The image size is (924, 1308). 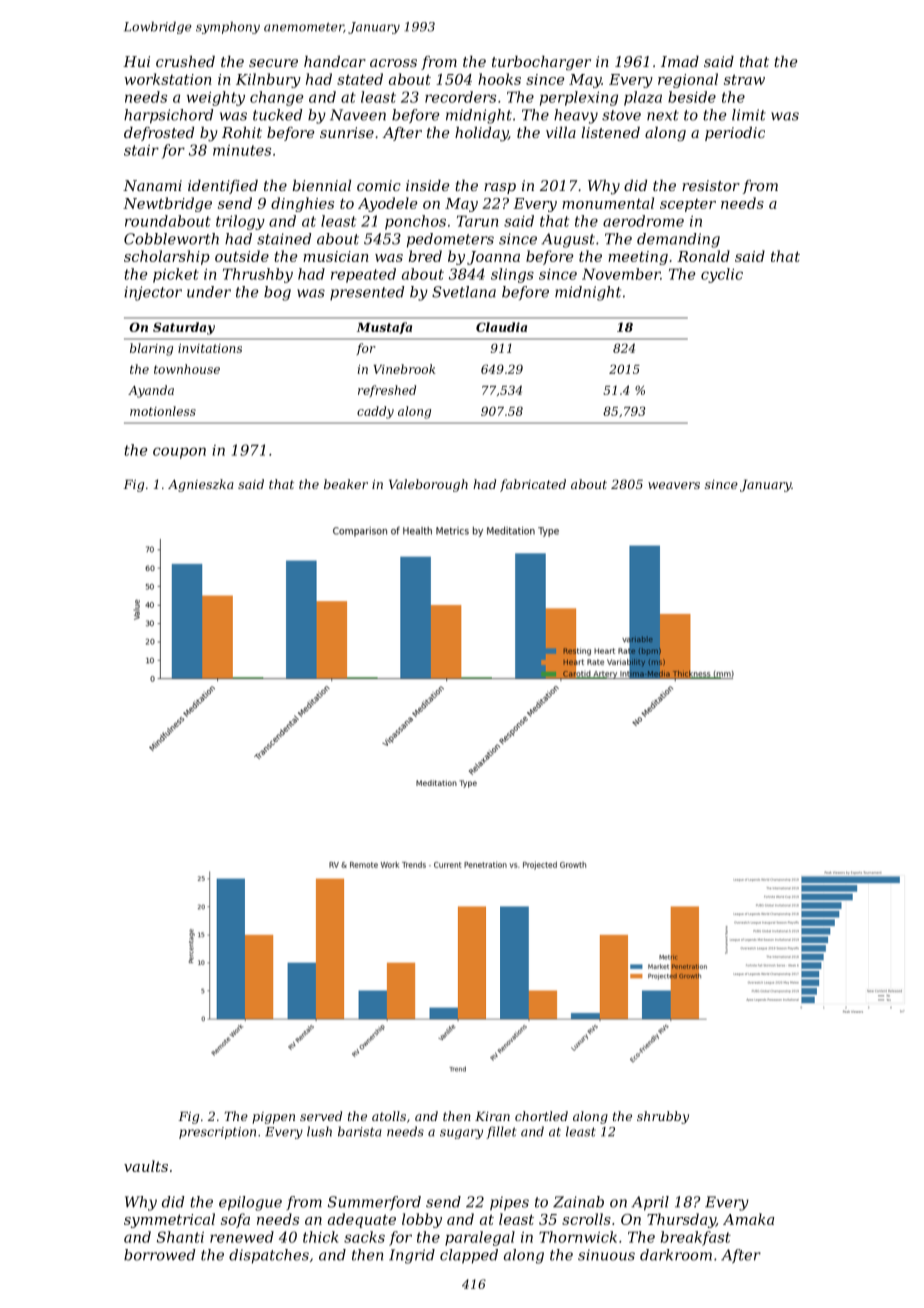 What do you see at coordinates (674, 485) in the screenshot?
I see `weavers` at bounding box center [674, 485].
